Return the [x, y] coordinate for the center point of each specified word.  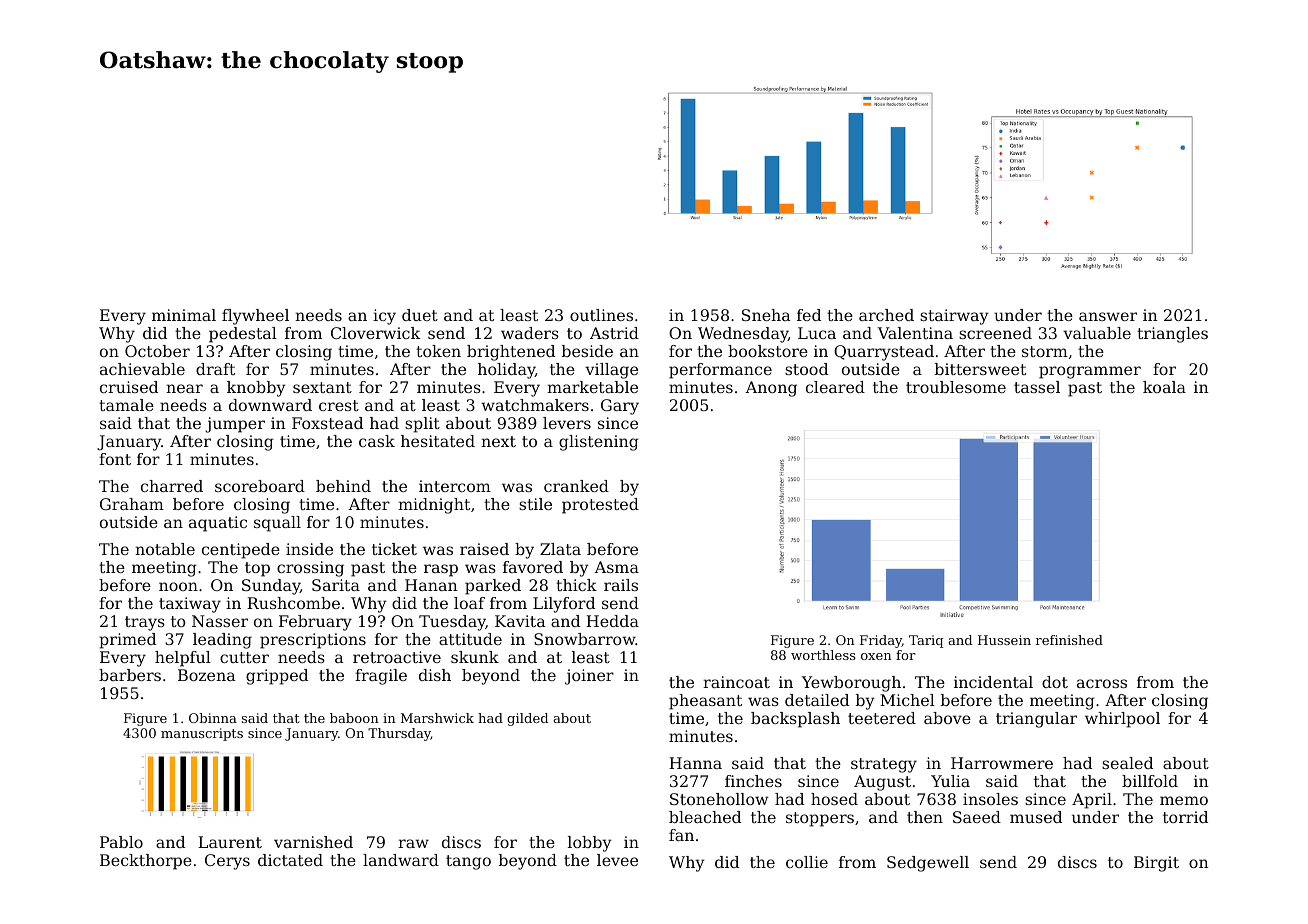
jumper [235, 425]
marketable [592, 387]
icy [384, 317]
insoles [990, 799]
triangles [1172, 335]
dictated [290, 860]
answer [1108, 316]
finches [753, 781]
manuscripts [202, 734]
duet [420, 315]
